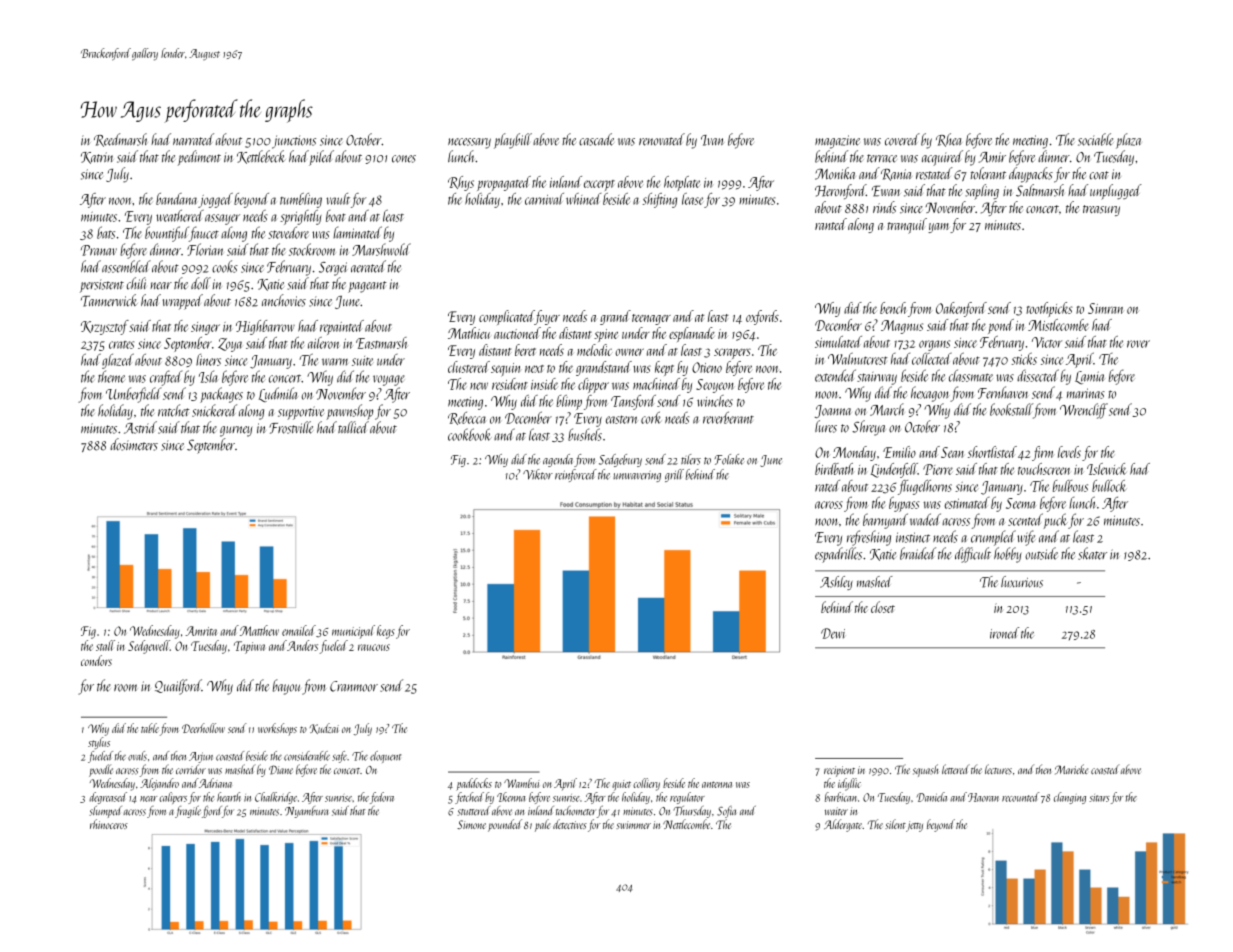 The width and height of the image is (1233, 952). I want to click on puck, so click(1056, 521).
